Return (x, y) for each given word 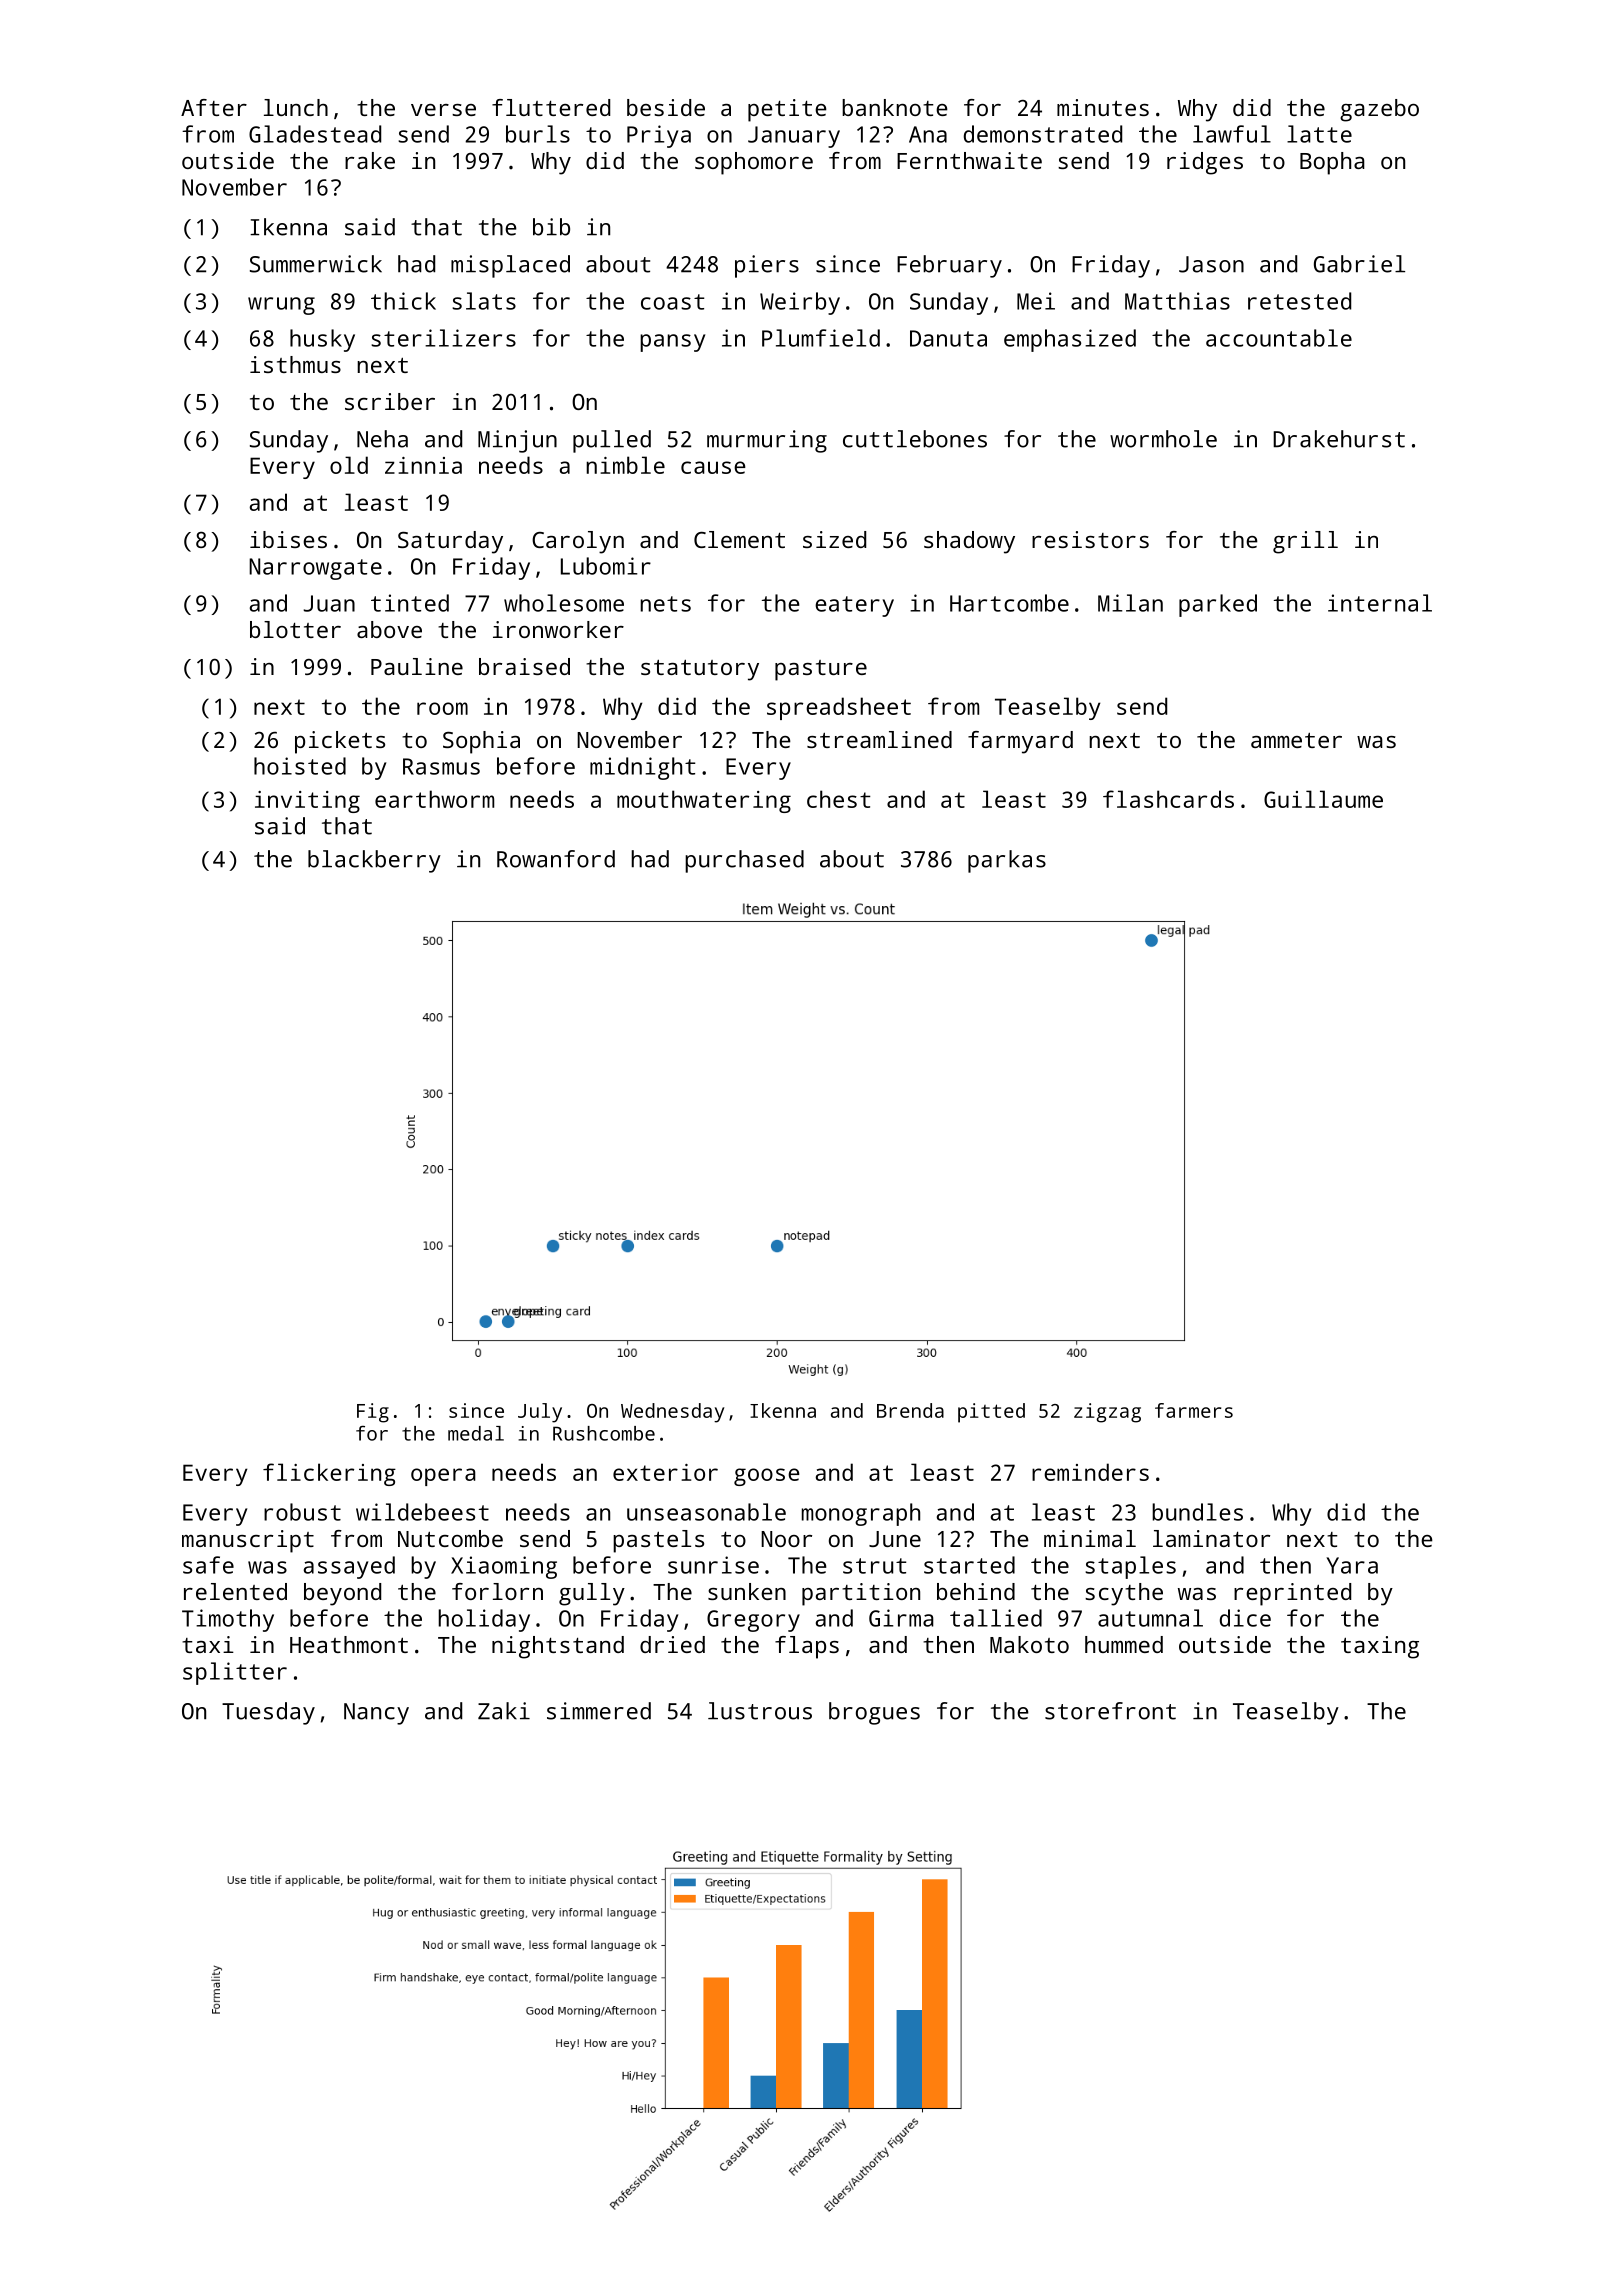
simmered (599, 1711)
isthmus (295, 364)
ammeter (1296, 740)
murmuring (767, 441)
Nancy (376, 1714)
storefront (1110, 1711)
